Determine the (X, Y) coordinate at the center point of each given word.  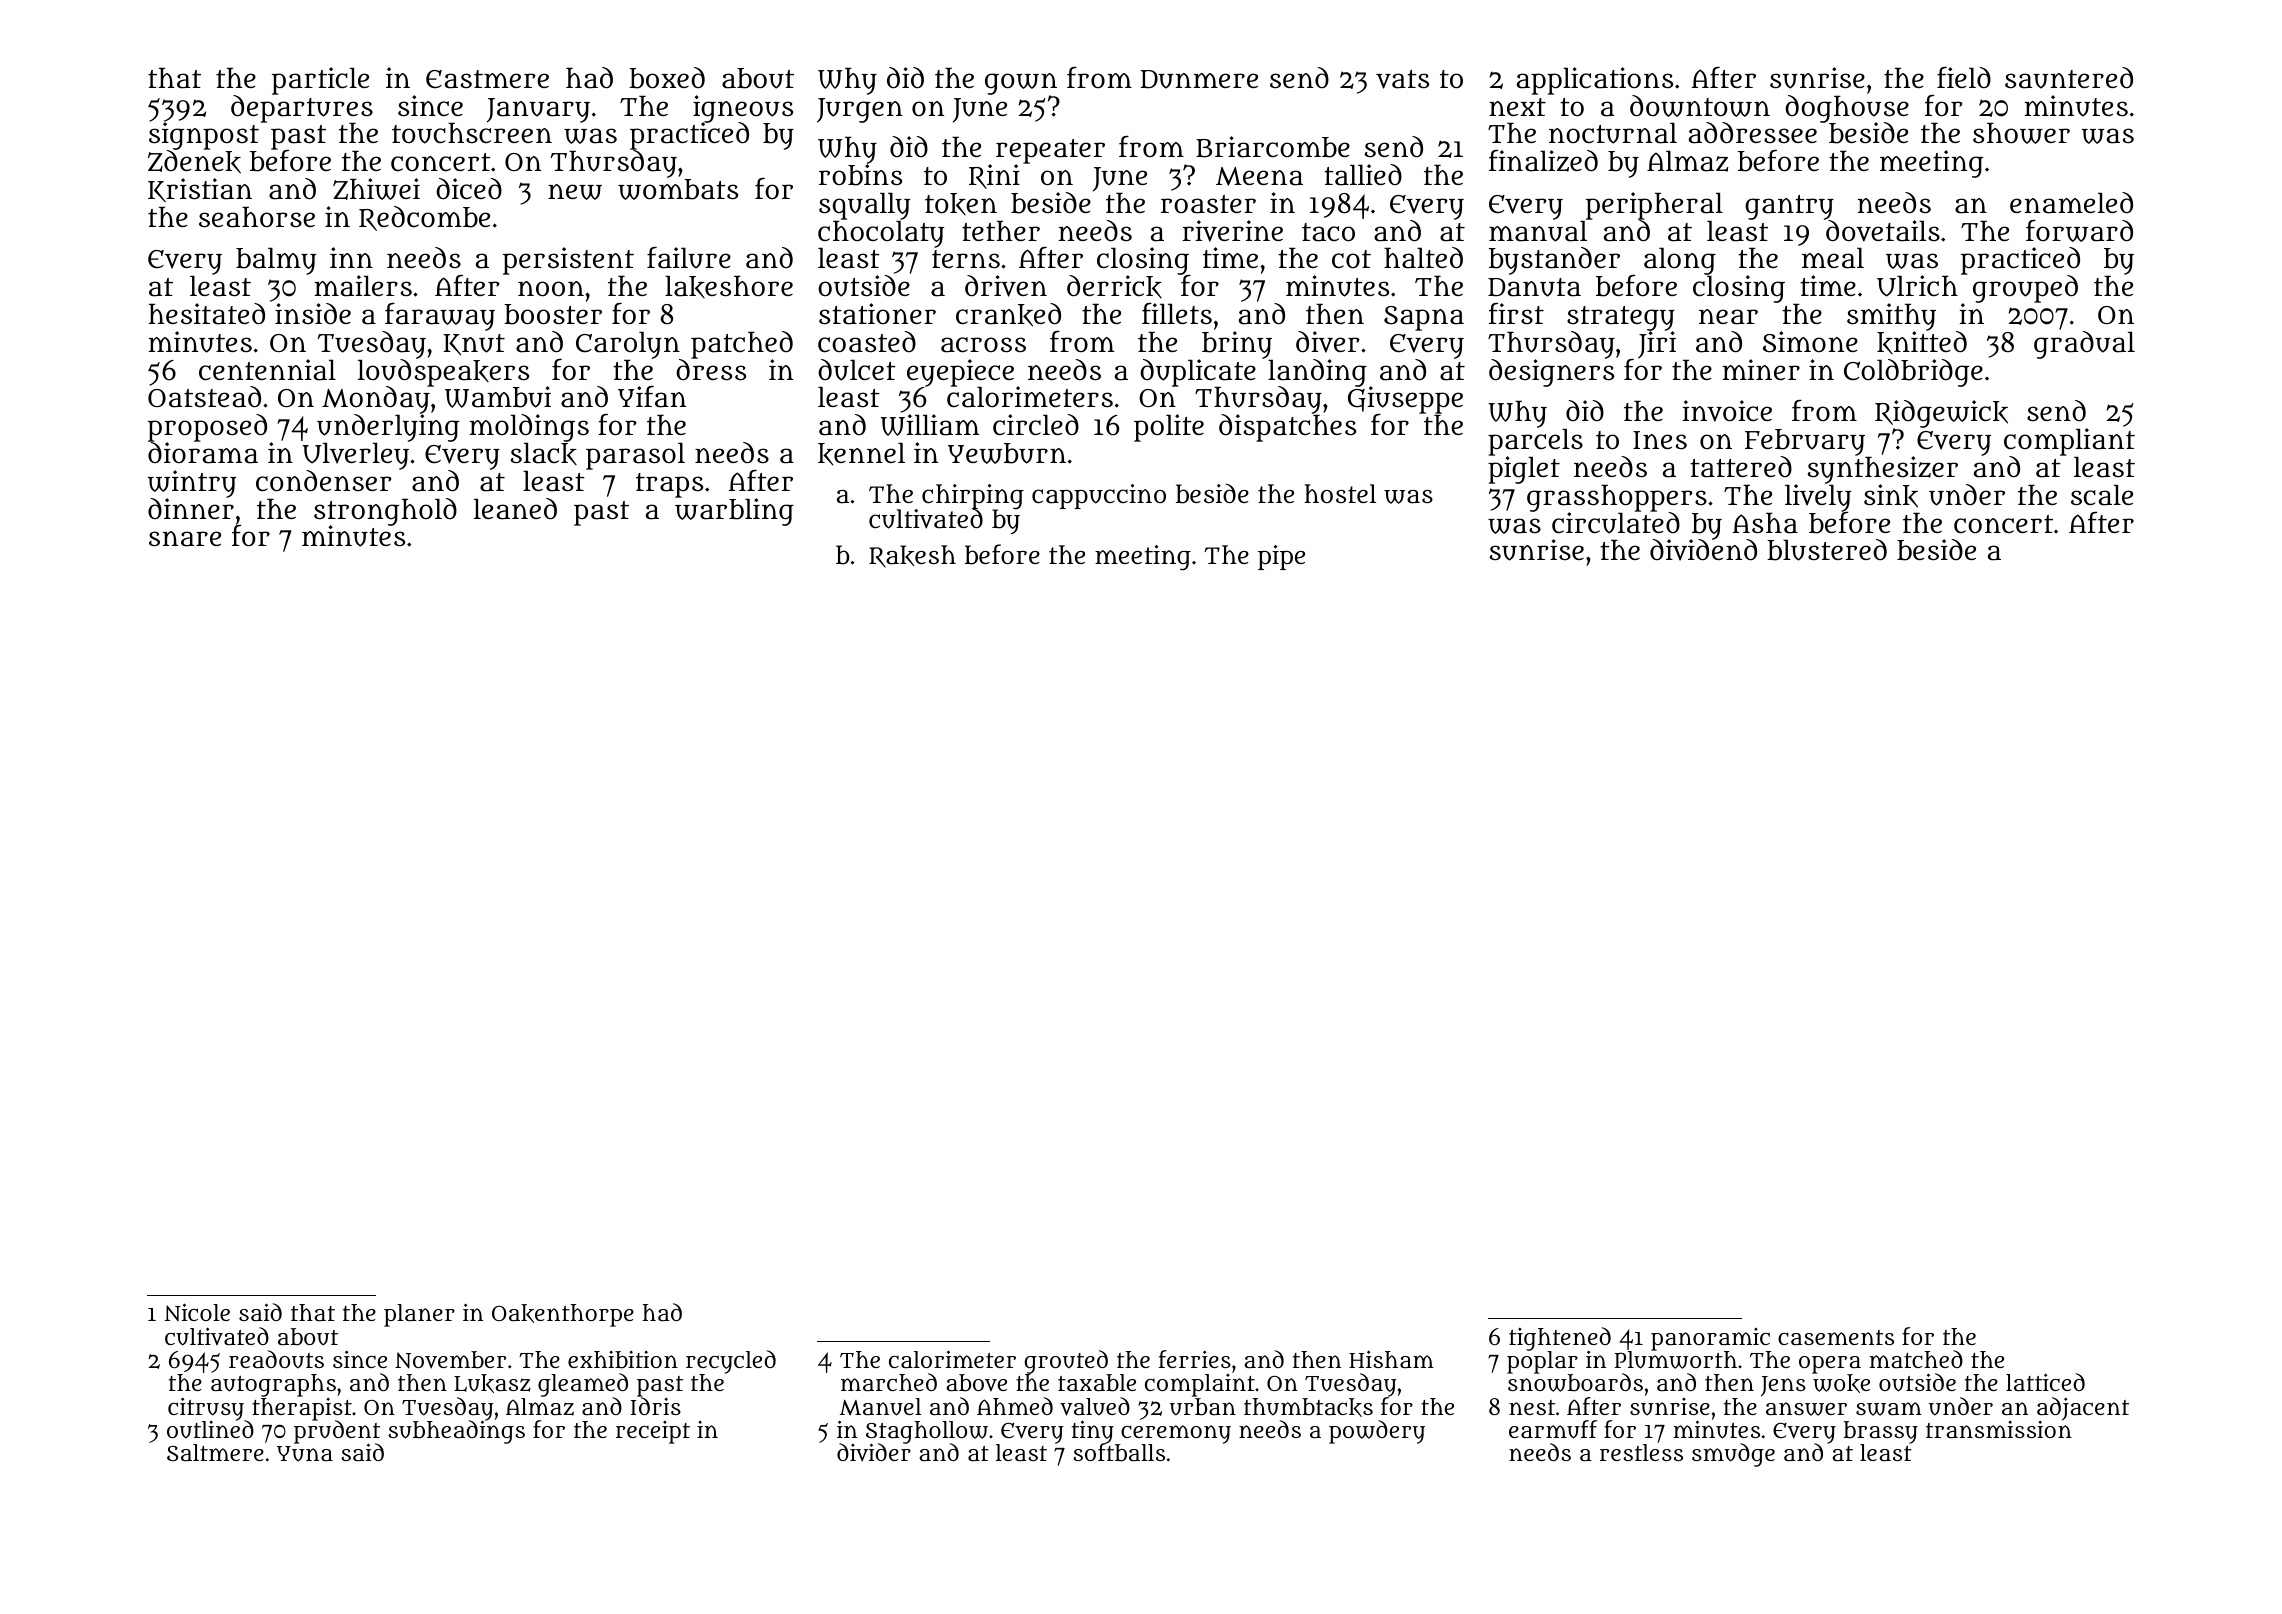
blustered (1827, 550)
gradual (2084, 345)
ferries (1194, 1359)
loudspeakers (443, 373)
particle (320, 81)
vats (1402, 79)
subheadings (456, 1432)
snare (185, 539)
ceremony (1175, 1435)
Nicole (197, 1312)
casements (1836, 1337)
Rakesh (912, 556)
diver (1328, 342)
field (1964, 77)
